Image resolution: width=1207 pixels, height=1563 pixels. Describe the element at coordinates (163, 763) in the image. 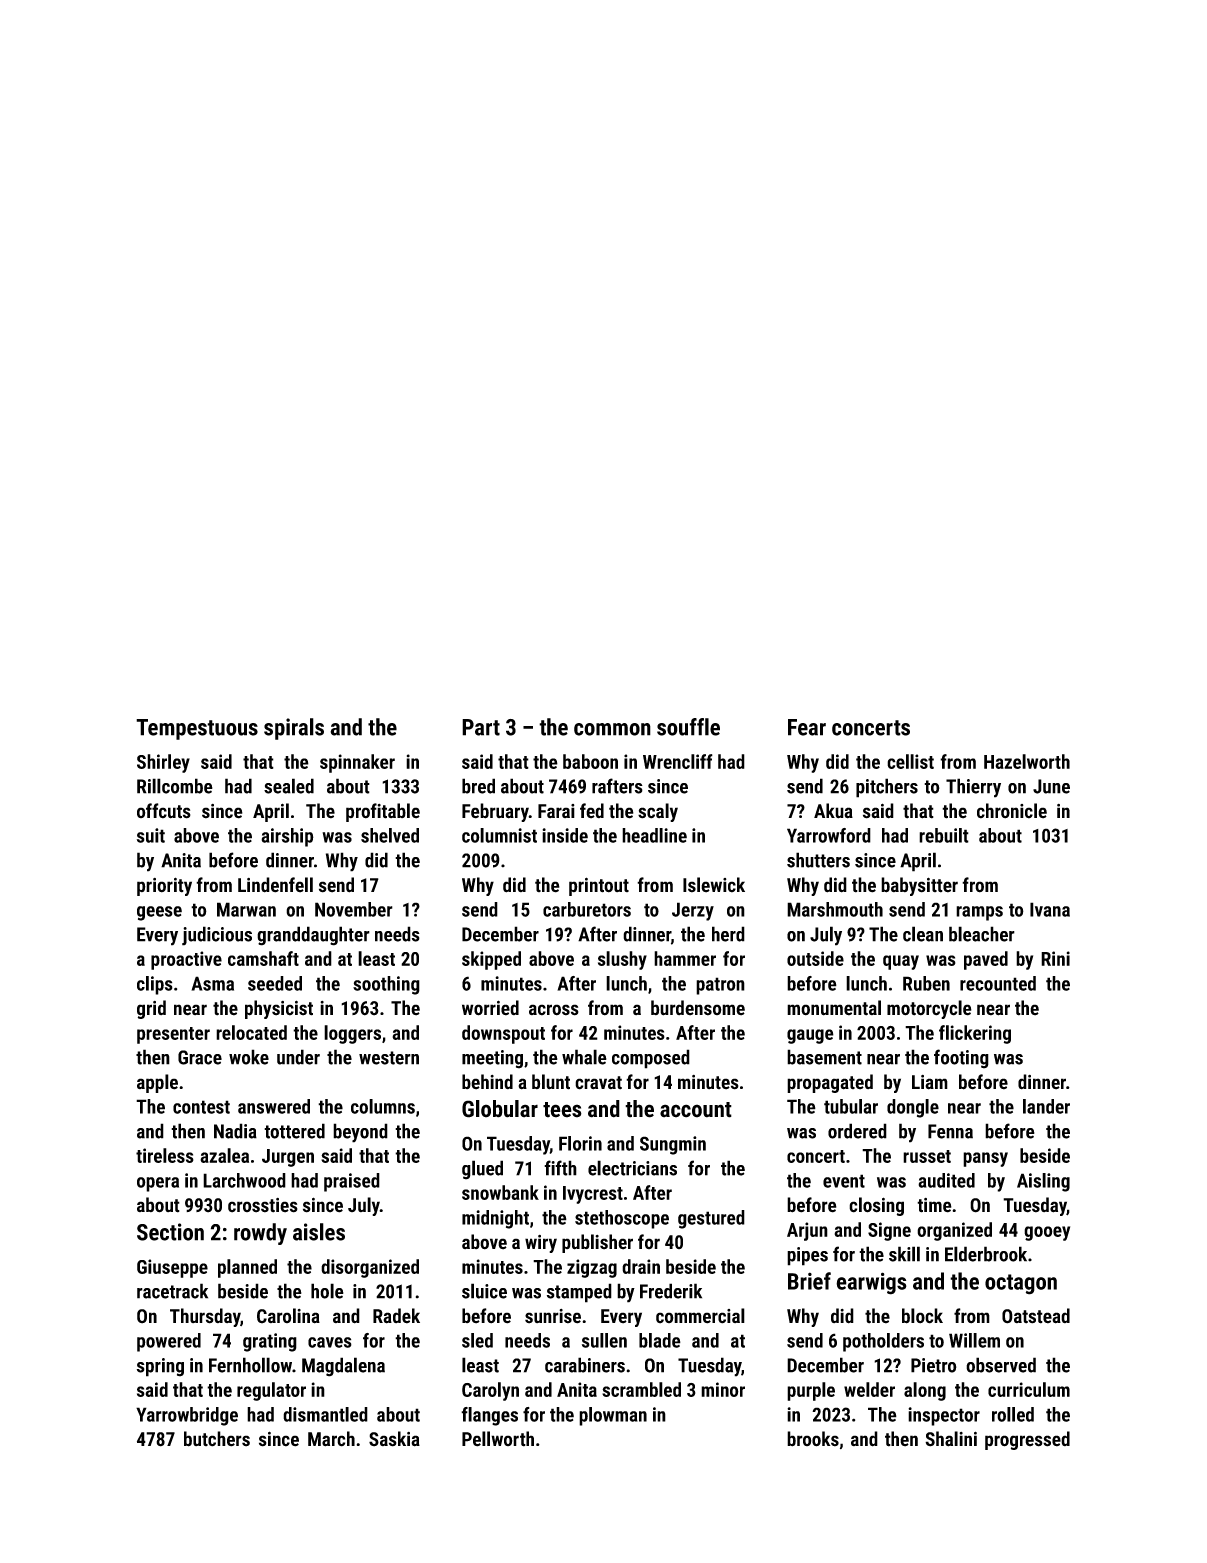

I see `Shirley` at that location.
